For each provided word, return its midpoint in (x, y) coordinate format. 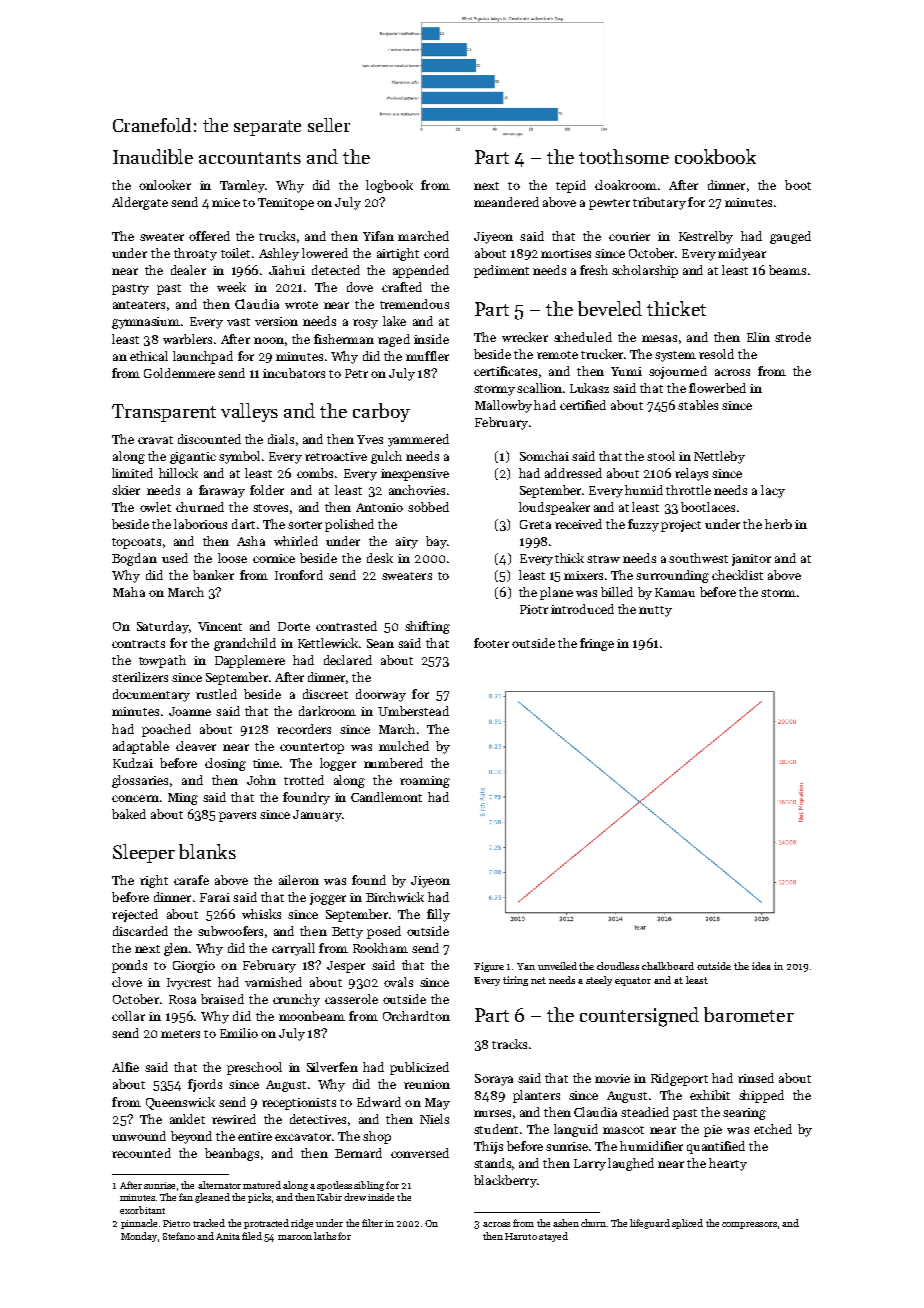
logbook (389, 186)
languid (576, 1130)
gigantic (193, 458)
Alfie (125, 1067)
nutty (655, 611)
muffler (427, 356)
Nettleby (719, 457)
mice (226, 202)
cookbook (715, 156)
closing (225, 764)
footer (491, 643)
